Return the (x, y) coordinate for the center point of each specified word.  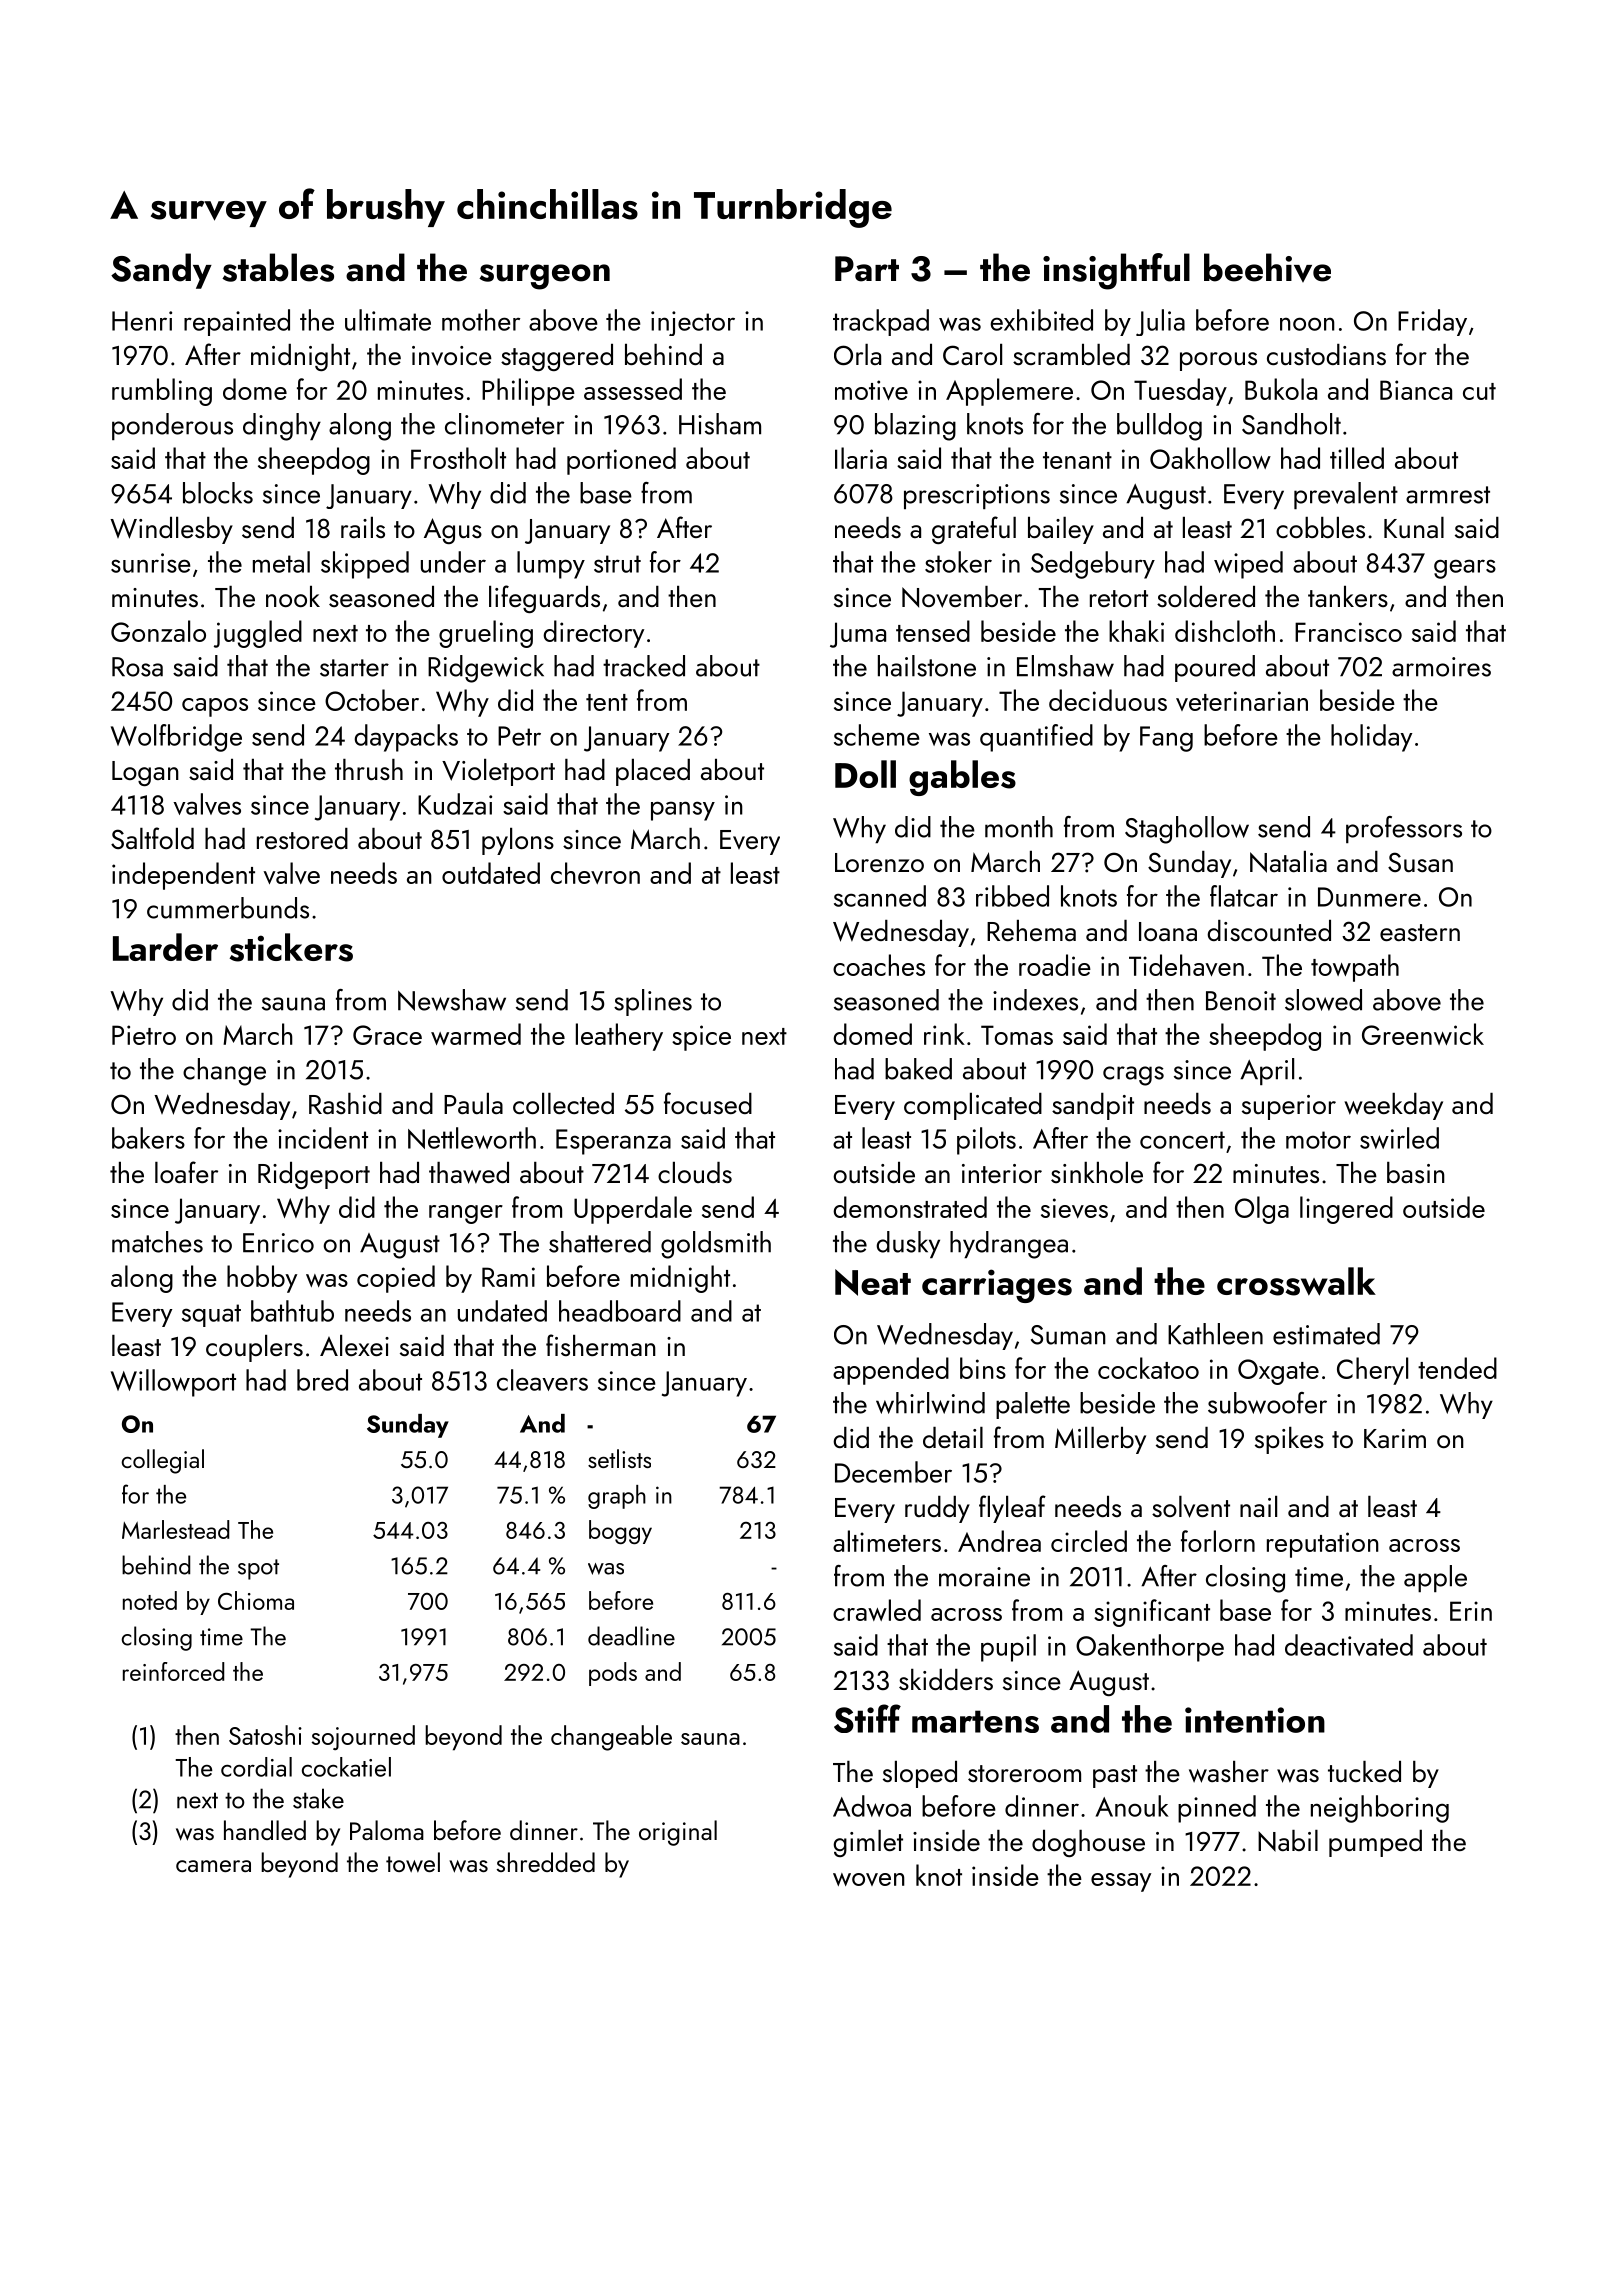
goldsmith (716, 1245)
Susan (1420, 862)
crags (1133, 1076)
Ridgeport (314, 1175)
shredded (546, 1862)
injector (693, 323)
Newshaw (452, 1000)
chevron (595, 873)
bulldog (1159, 427)
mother (481, 320)
